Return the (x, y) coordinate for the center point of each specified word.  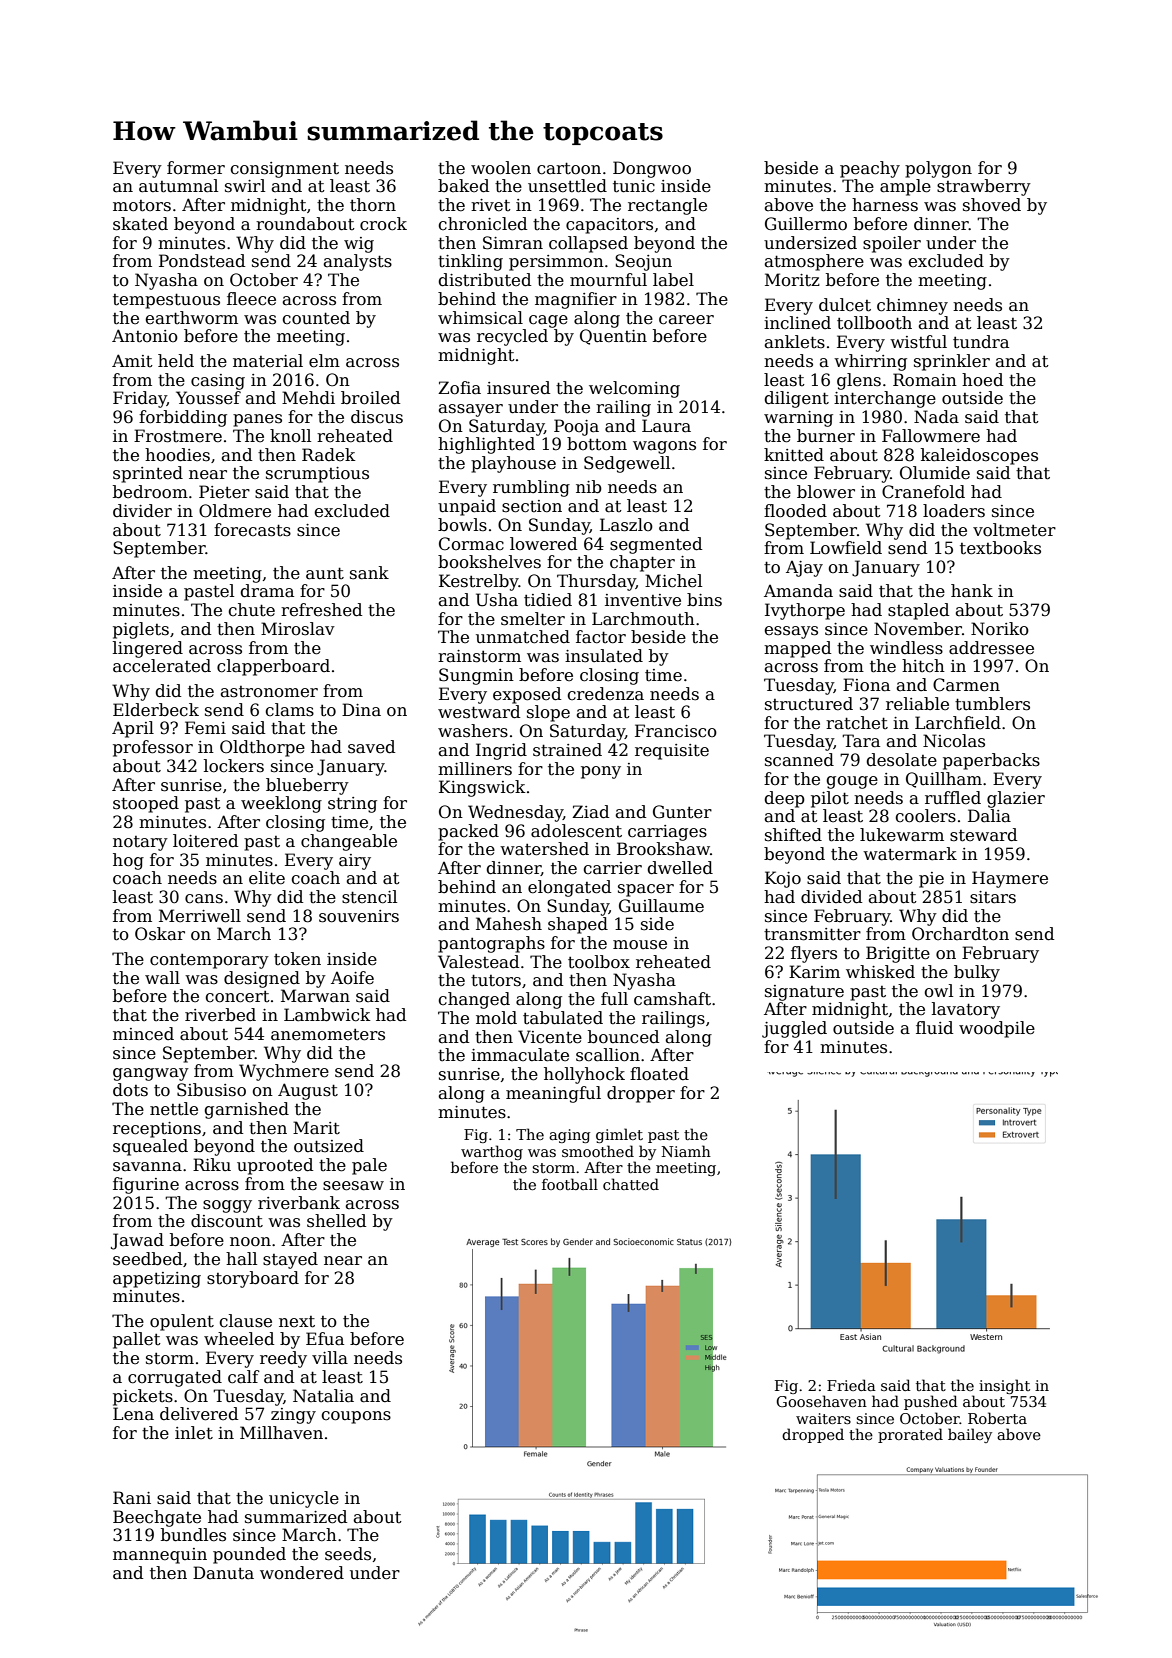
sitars (993, 897)
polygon (938, 169)
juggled (794, 1029)
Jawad (137, 1241)
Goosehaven (821, 1401)
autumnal (178, 186)
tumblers (992, 704)
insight (1004, 1386)
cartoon (569, 168)
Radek (329, 455)
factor (601, 637)
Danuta (223, 1573)
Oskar (160, 934)
